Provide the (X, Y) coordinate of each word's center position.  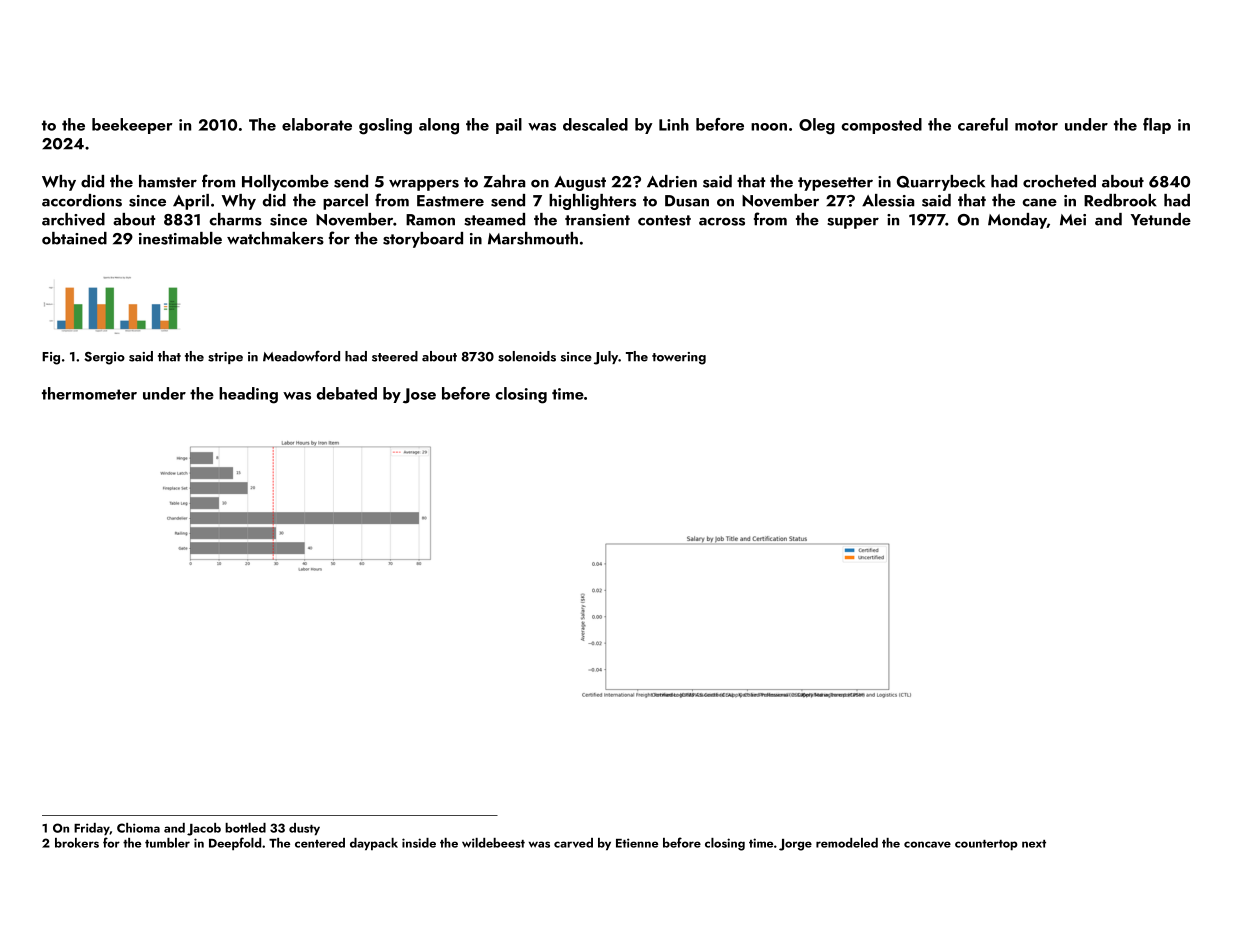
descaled (595, 124)
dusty (304, 829)
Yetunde (1161, 219)
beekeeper (132, 126)
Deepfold (235, 843)
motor (1036, 125)
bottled (245, 828)
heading (248, 395)
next (1034, 844)
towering (679, 358)
